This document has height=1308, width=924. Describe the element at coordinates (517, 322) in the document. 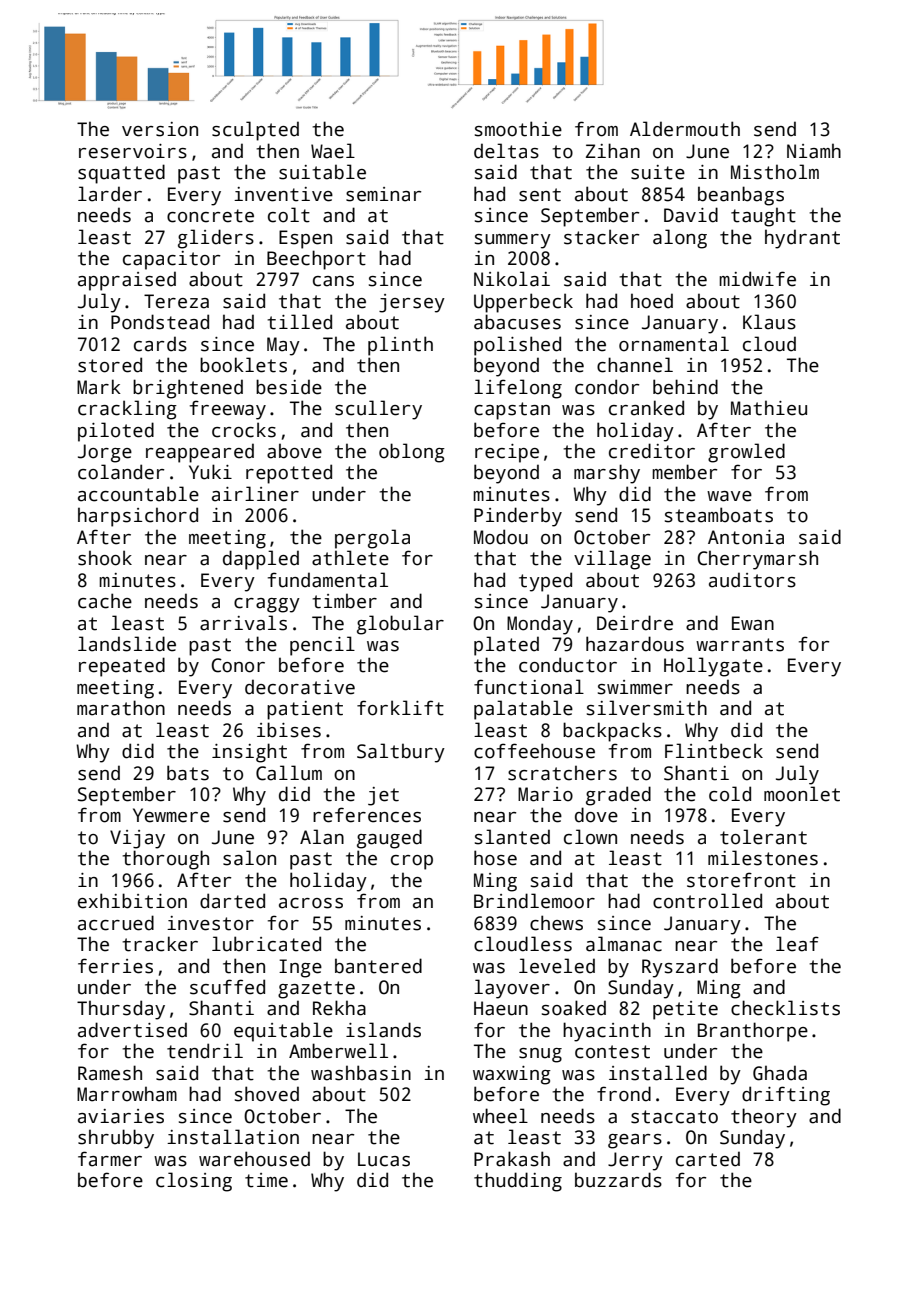

I see `abacuses` at that location.
